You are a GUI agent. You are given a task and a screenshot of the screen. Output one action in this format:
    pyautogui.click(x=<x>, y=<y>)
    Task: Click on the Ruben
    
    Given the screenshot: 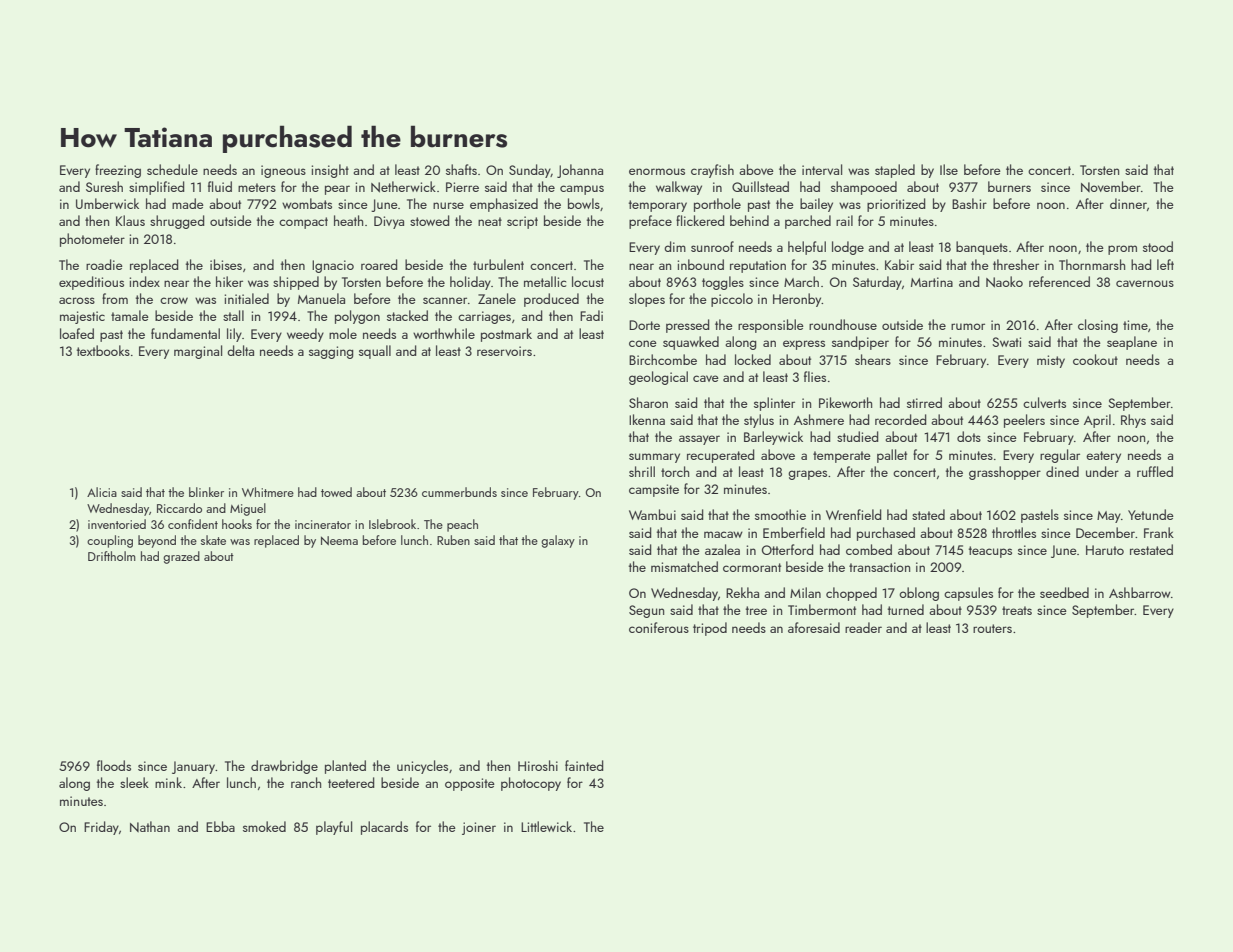 What is the action you would take?
    pyautogui.click(x=453, y=540)
